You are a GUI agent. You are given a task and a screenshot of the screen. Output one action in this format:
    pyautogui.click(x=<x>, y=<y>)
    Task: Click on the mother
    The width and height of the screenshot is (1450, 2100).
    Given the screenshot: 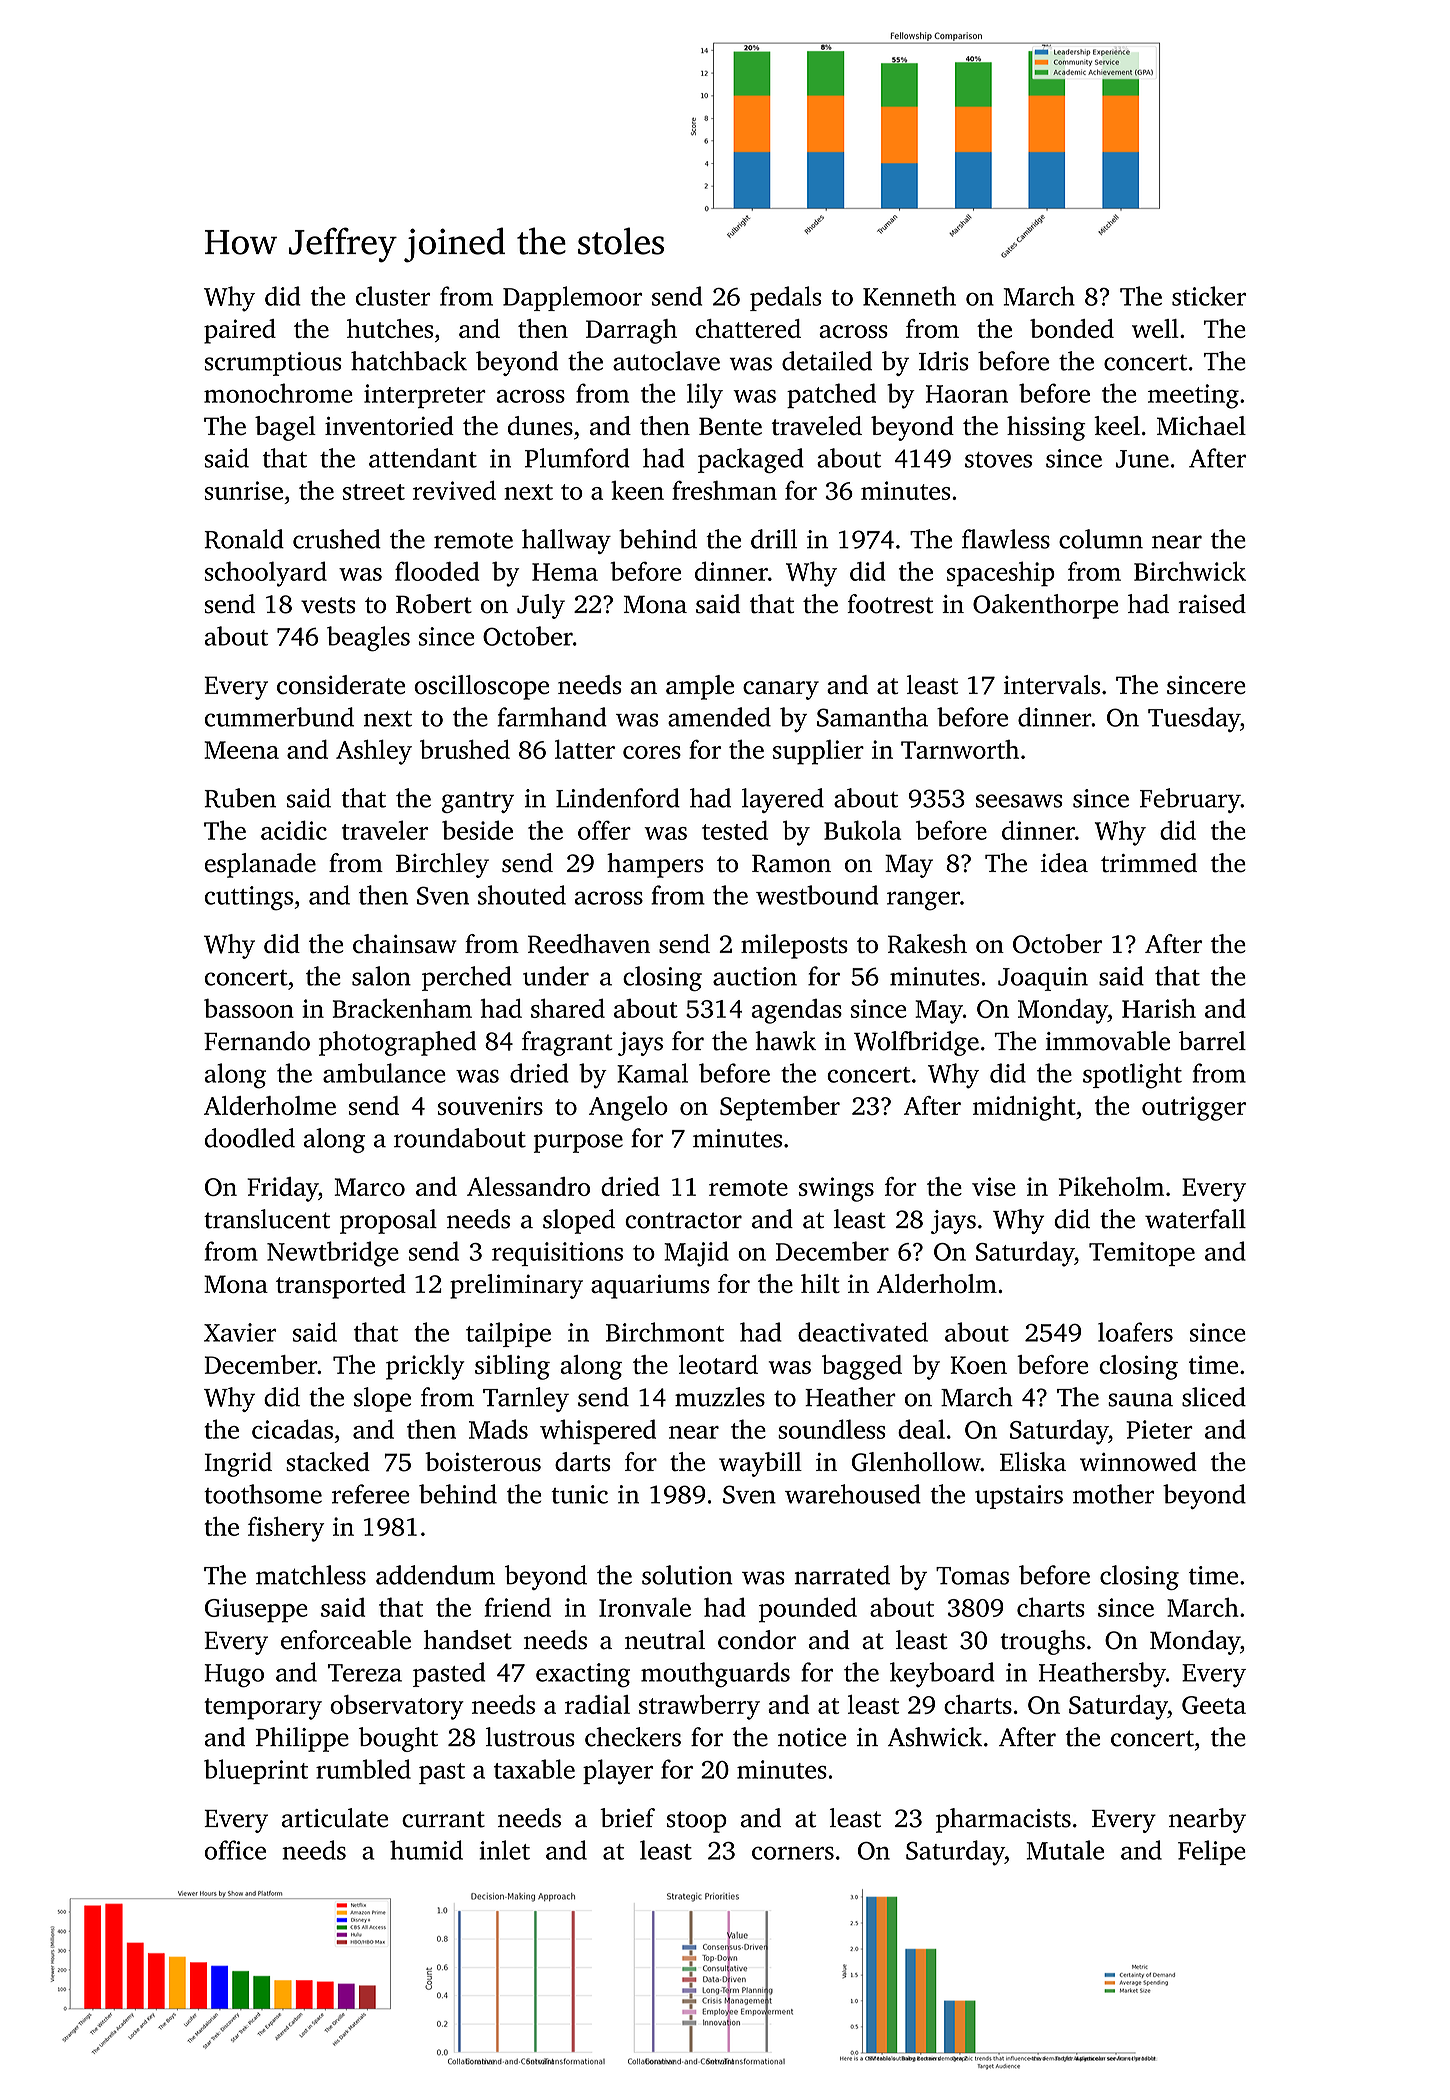 What is the action you would take?
    pyautogui.click(x=1113, y=1494)
